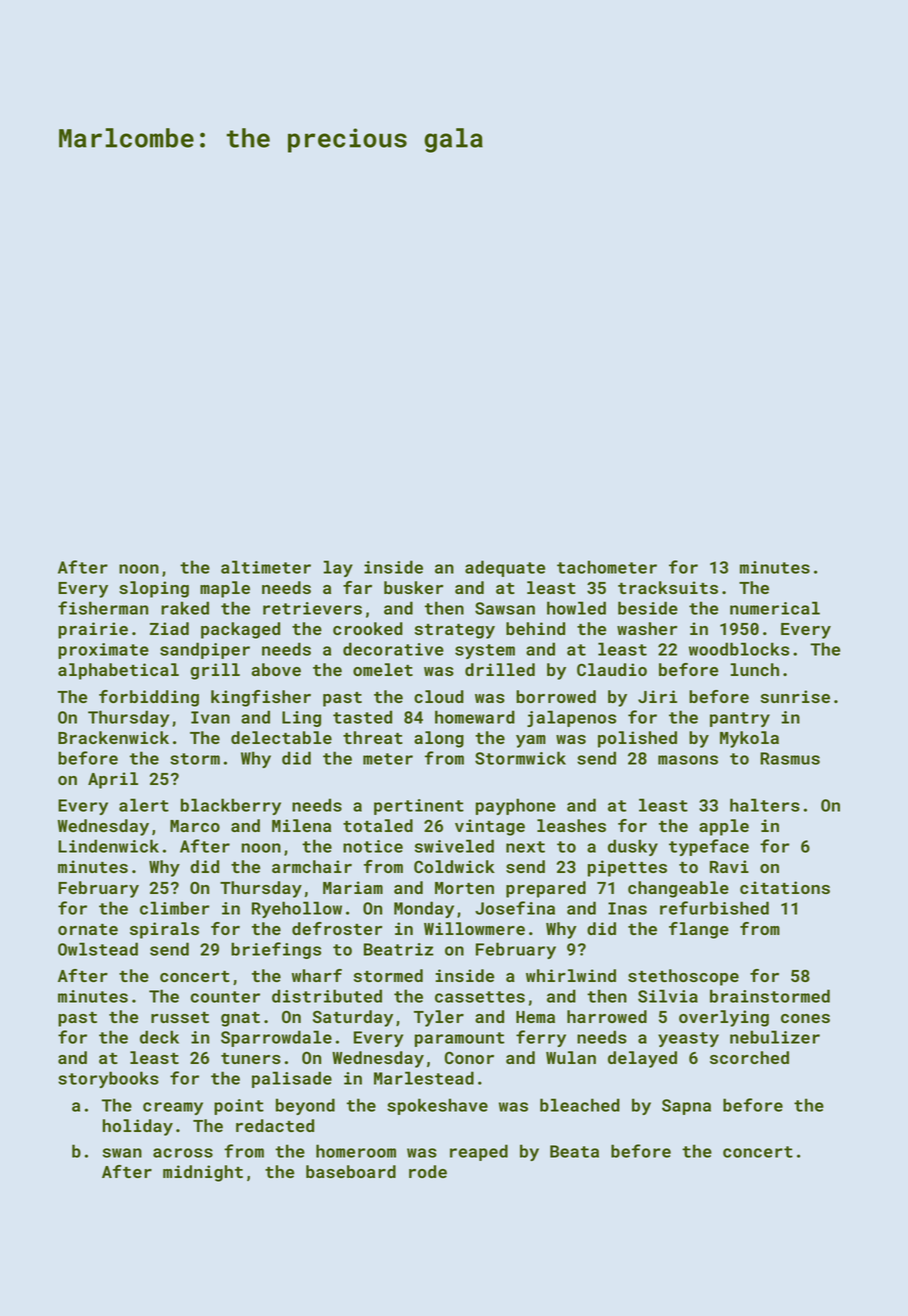 This screenshot has height=1316, width=908. What do you see at coordinates (113, 780) in the screenshot?
I see `April` at bounding box center [113, 780].
